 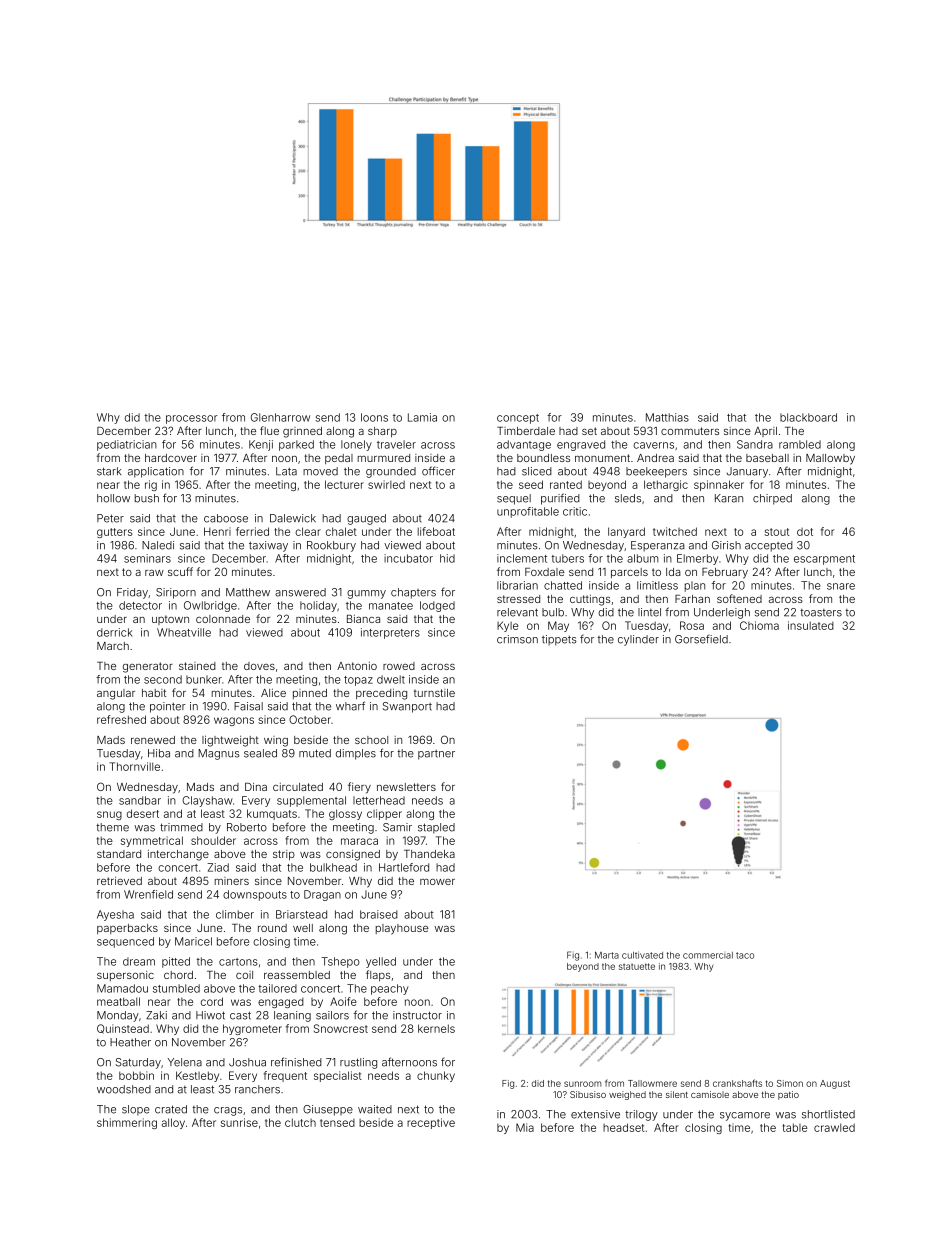 What do you see at coordinates (350, 706) in the image?
I see `wharf` at bounding box center [350, 706].
